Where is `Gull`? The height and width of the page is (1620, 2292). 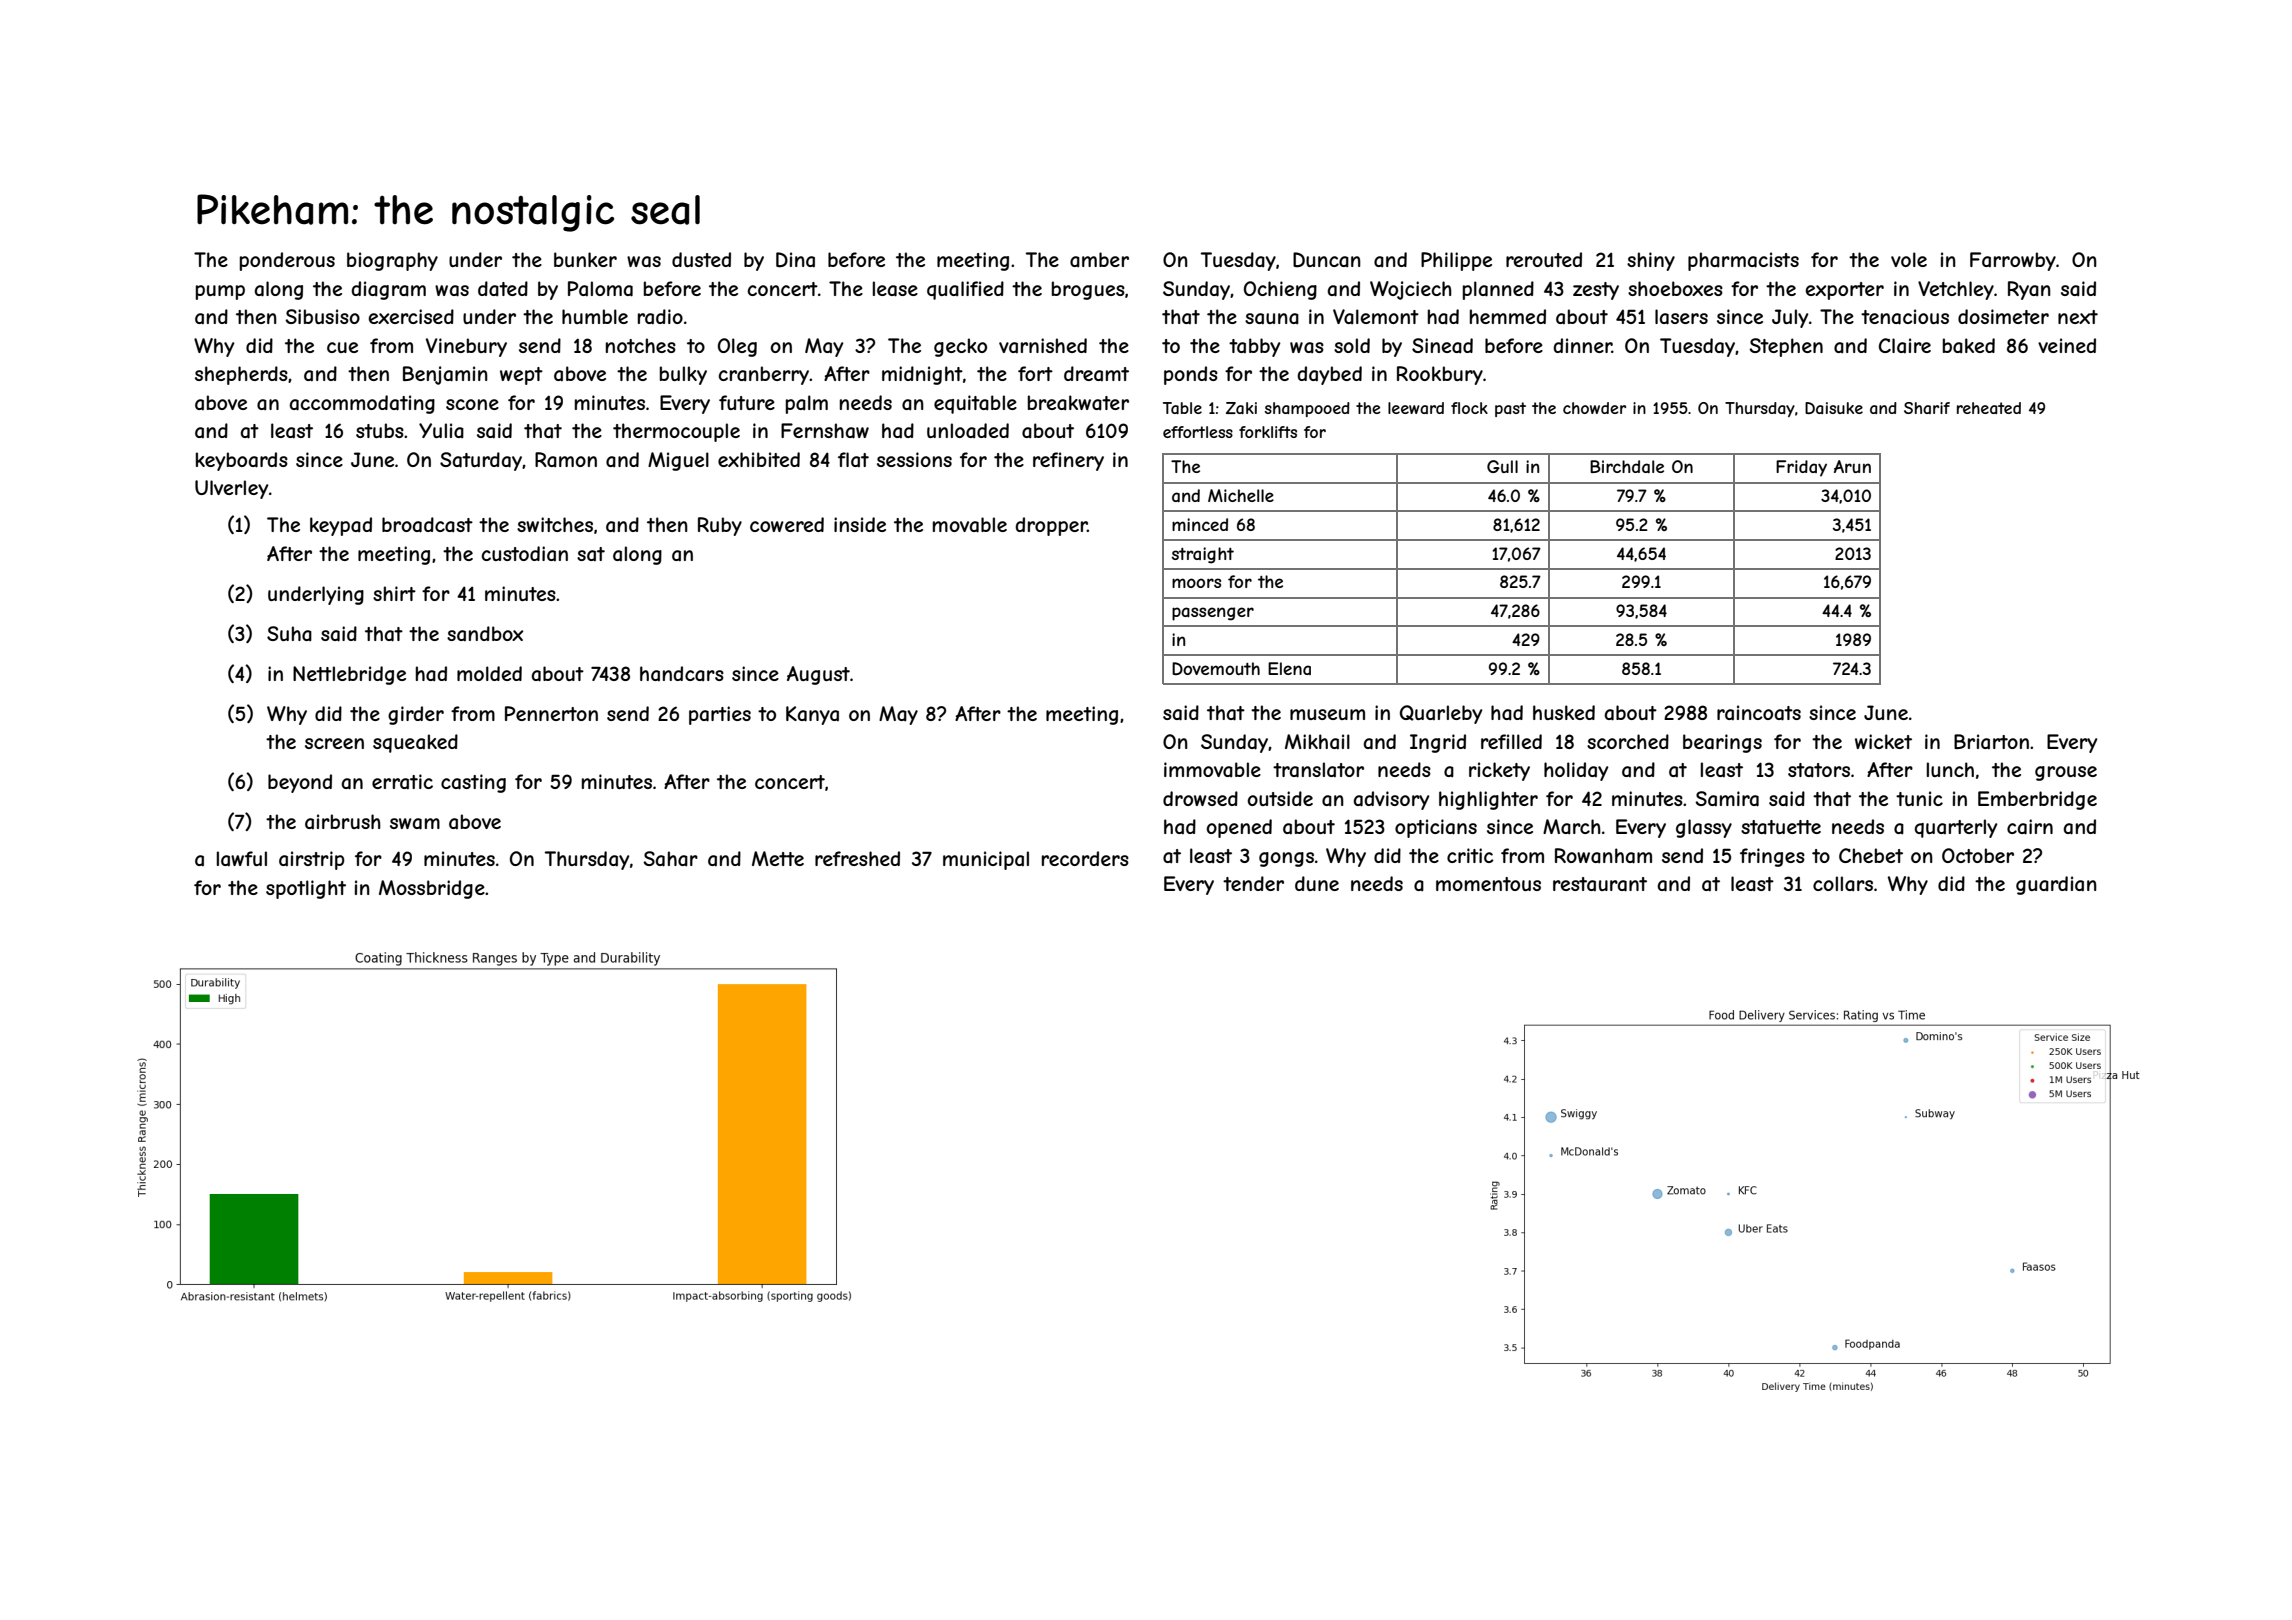 Gull is located at coordinates (1502, 466).
